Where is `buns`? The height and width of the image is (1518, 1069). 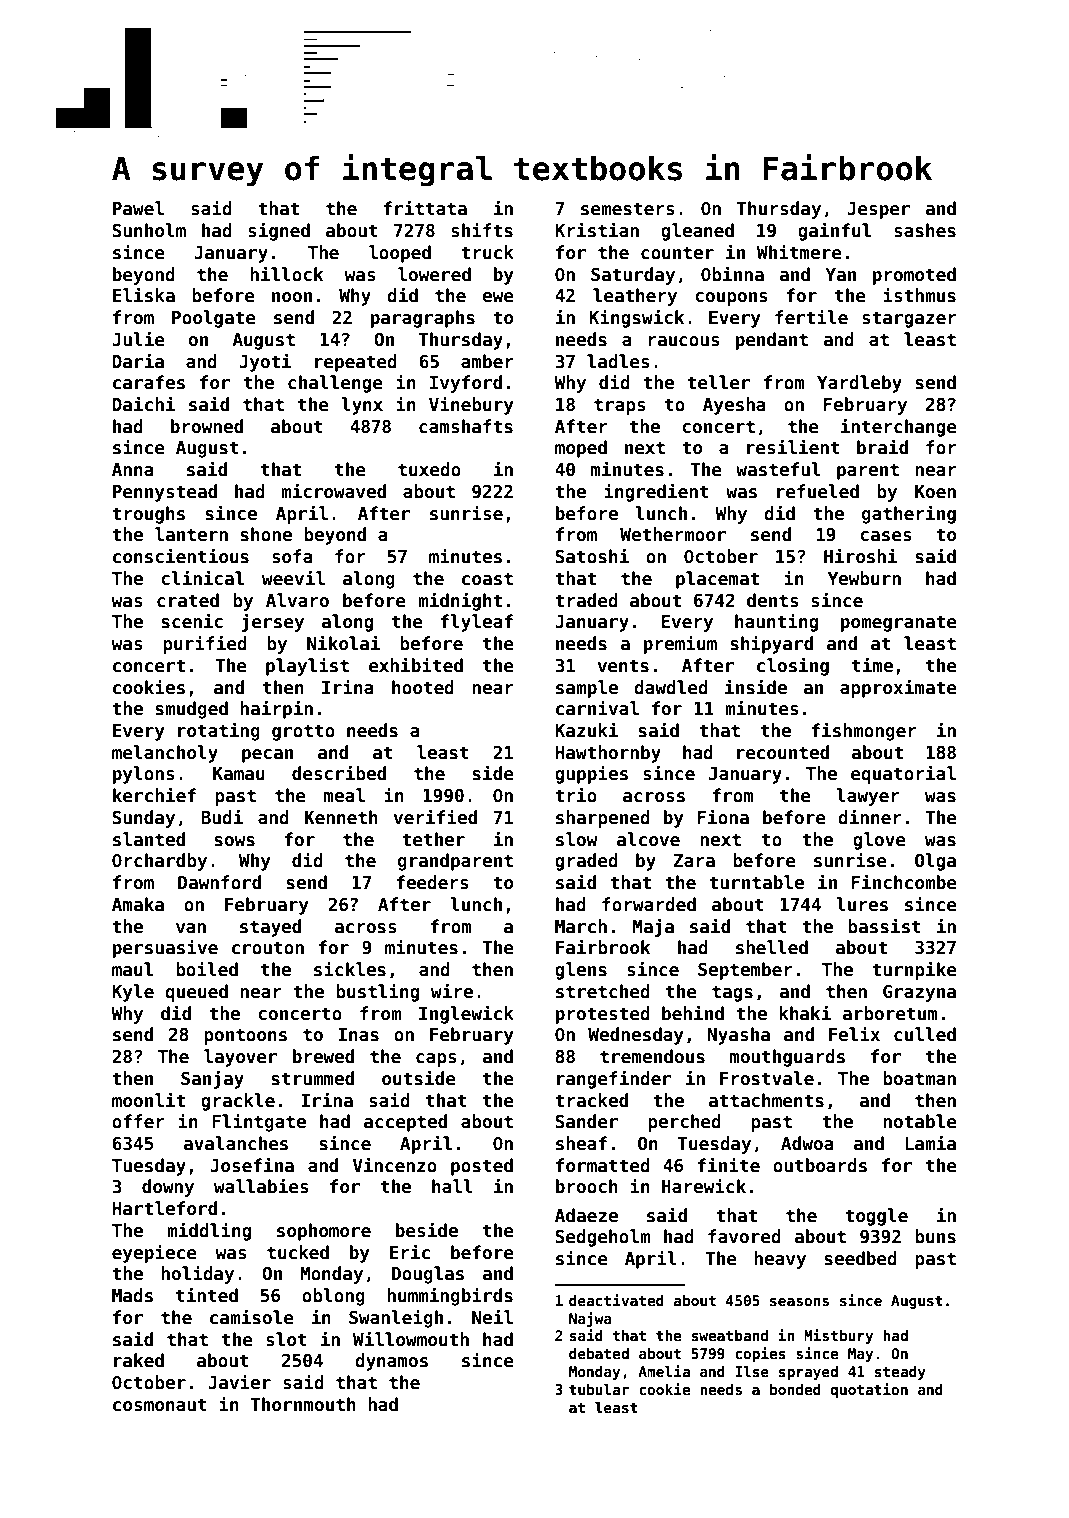 buns is located at coordinates (935, 1236).
